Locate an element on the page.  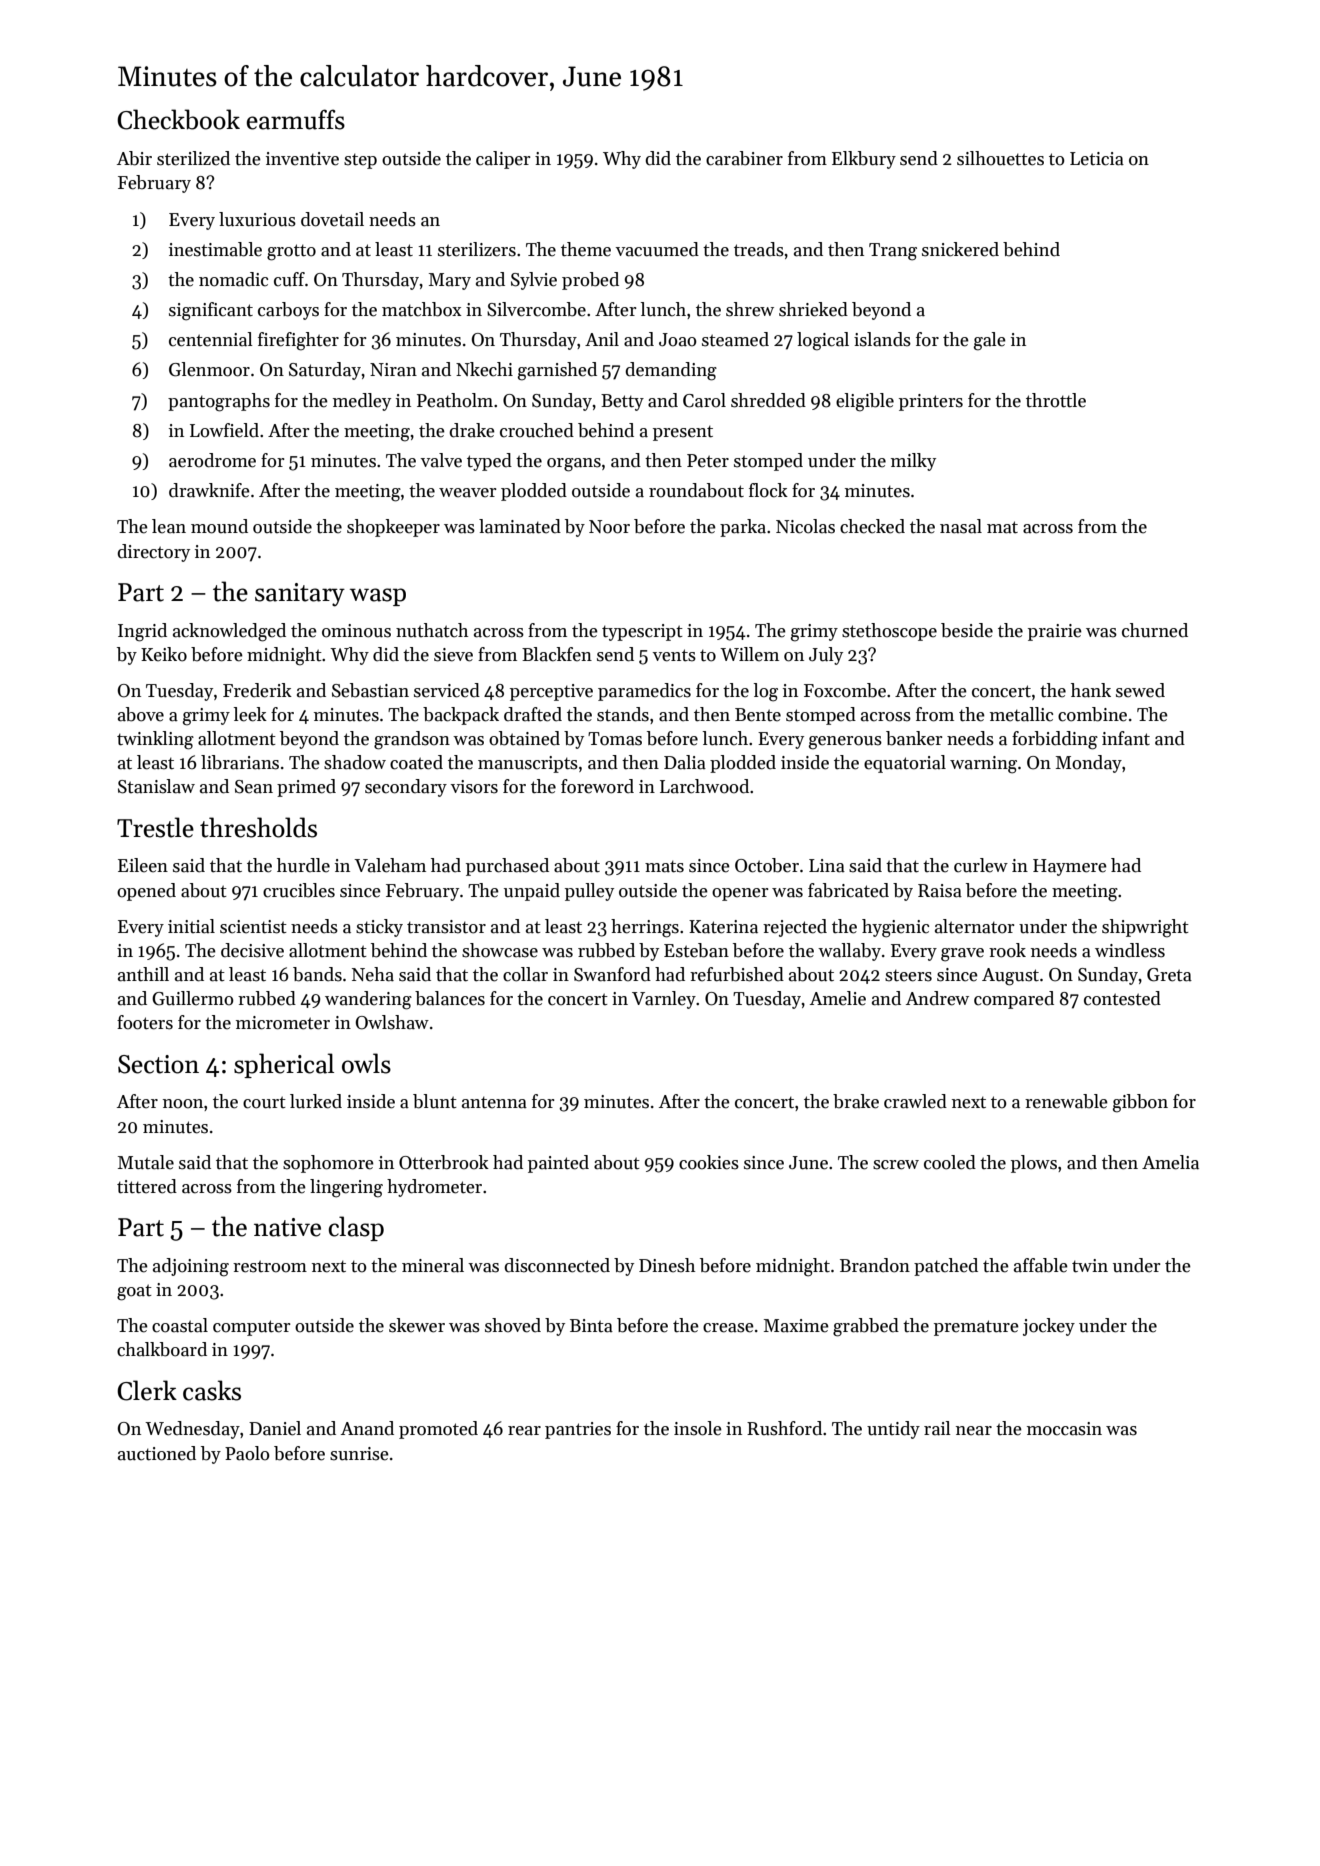
prairie is located at coordinates (1055, 632).
